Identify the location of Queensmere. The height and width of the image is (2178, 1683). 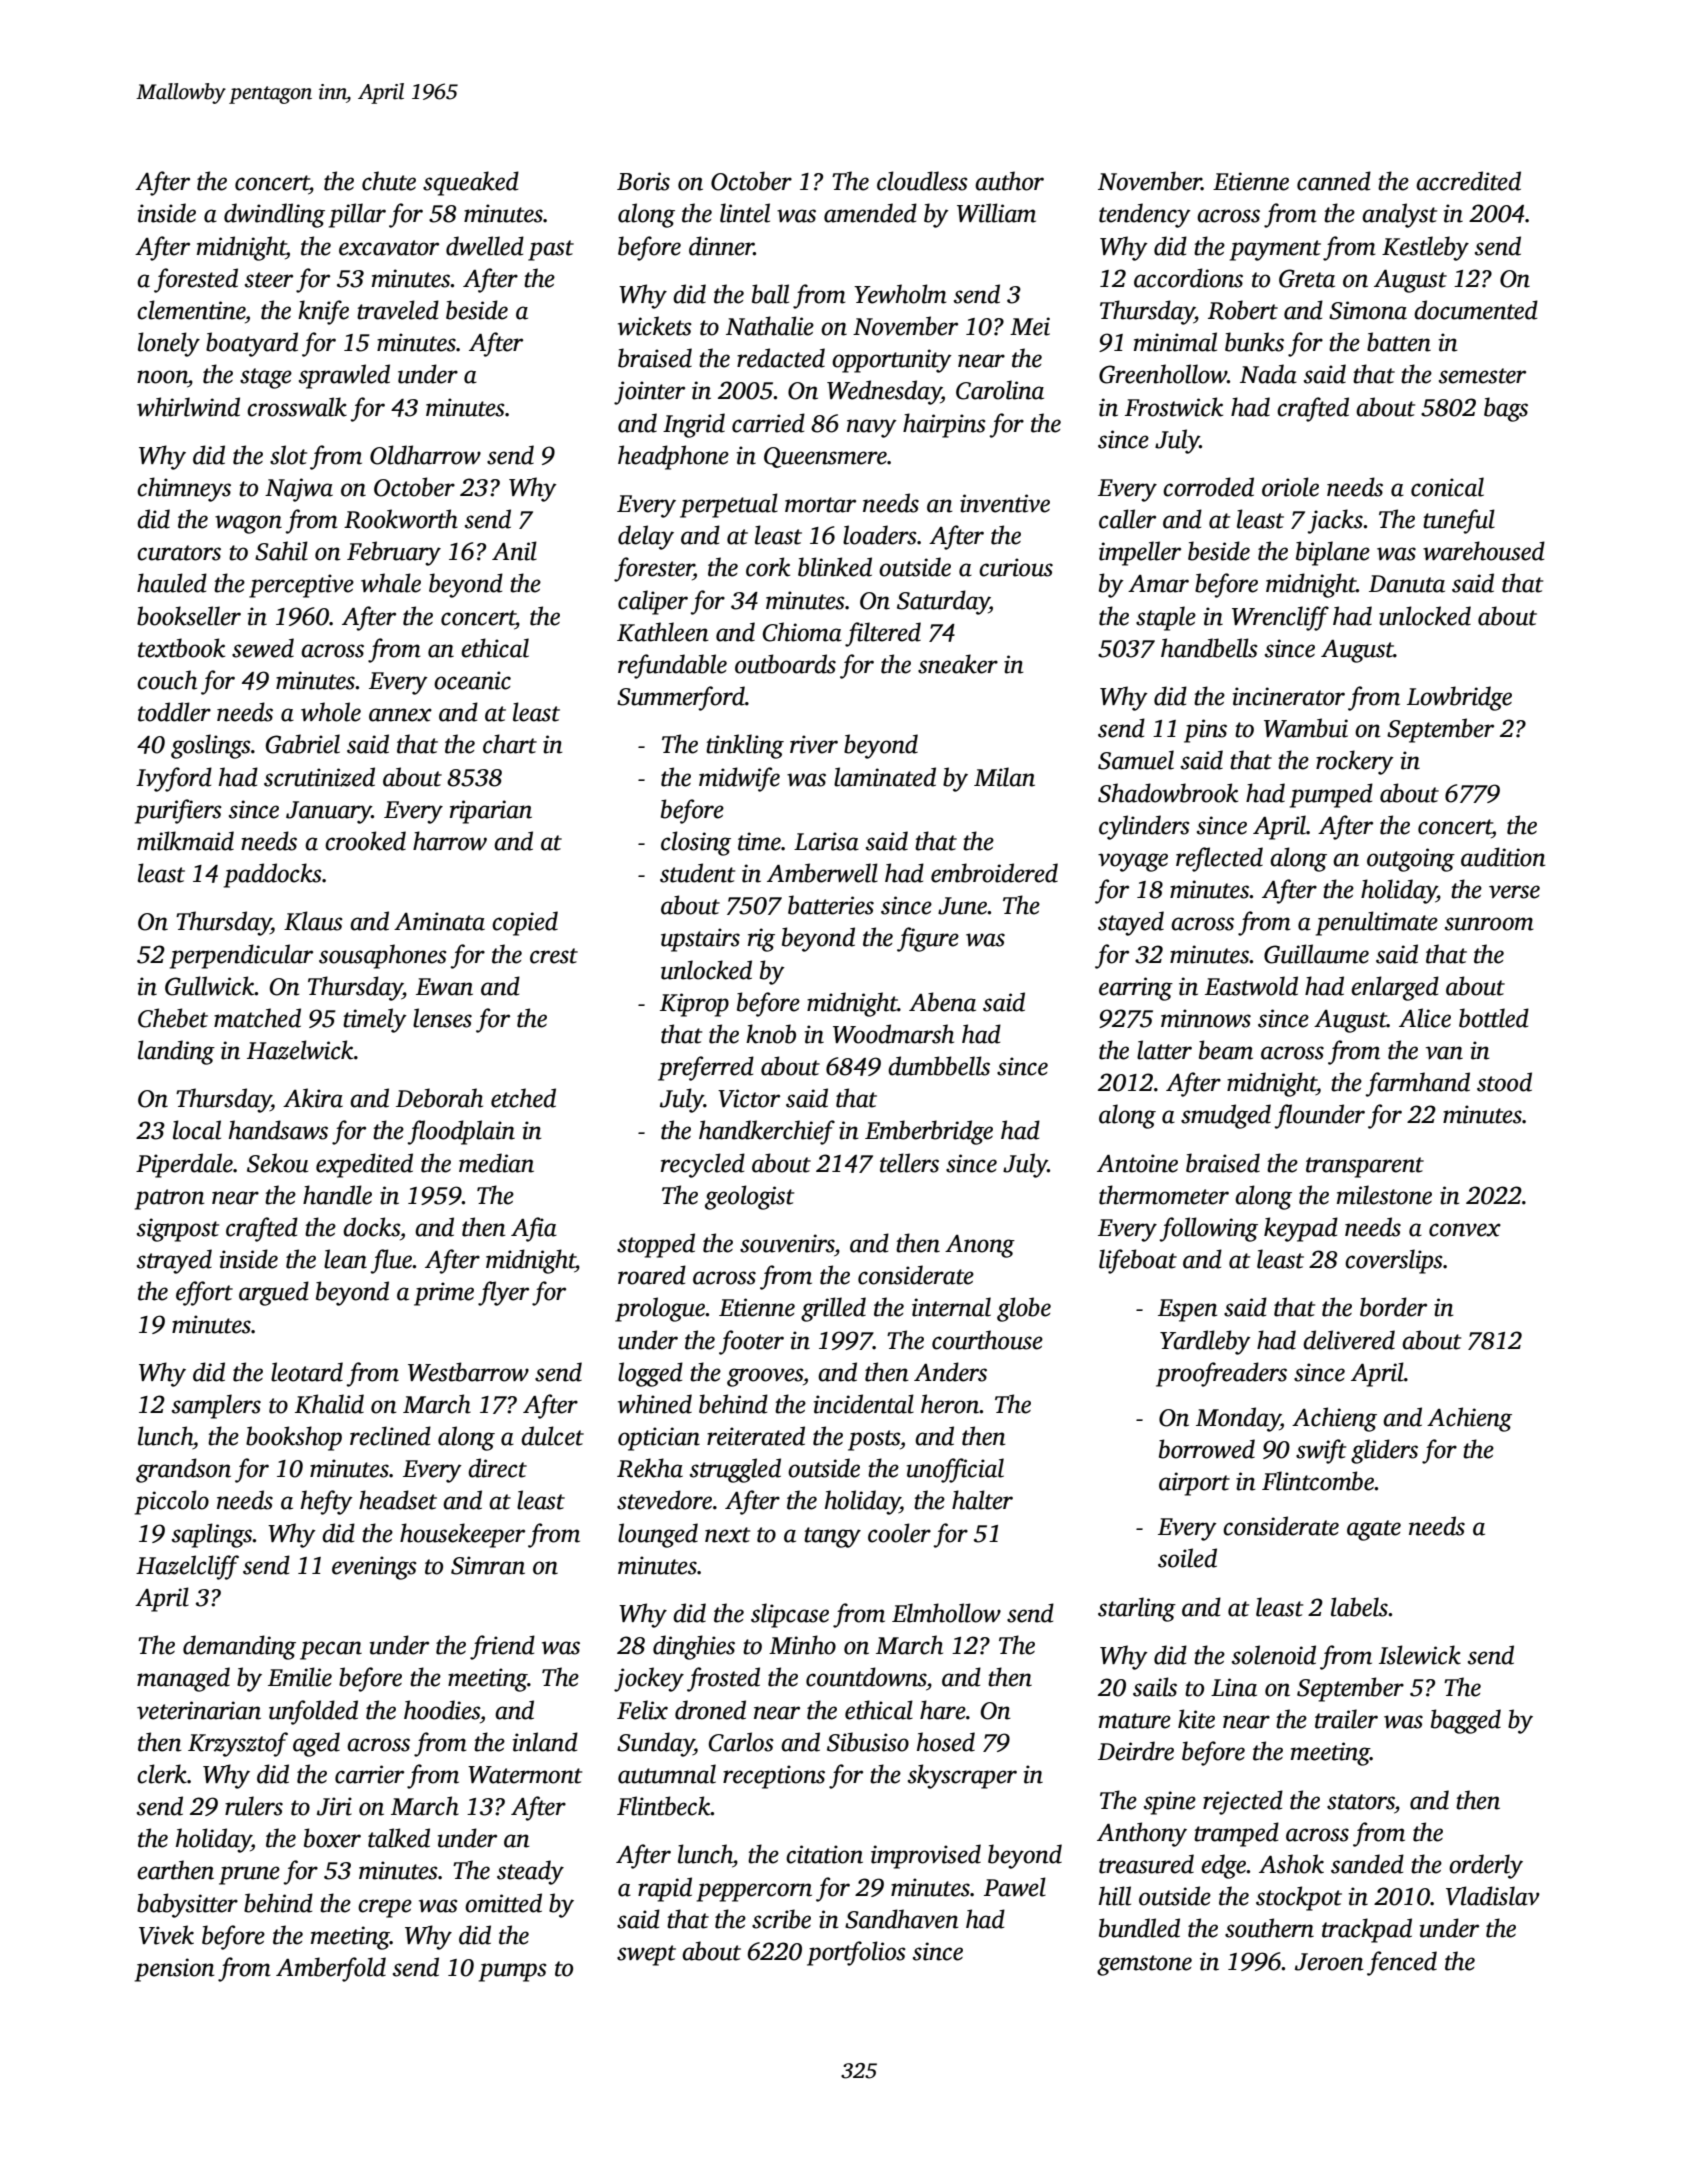
(825, 457).
